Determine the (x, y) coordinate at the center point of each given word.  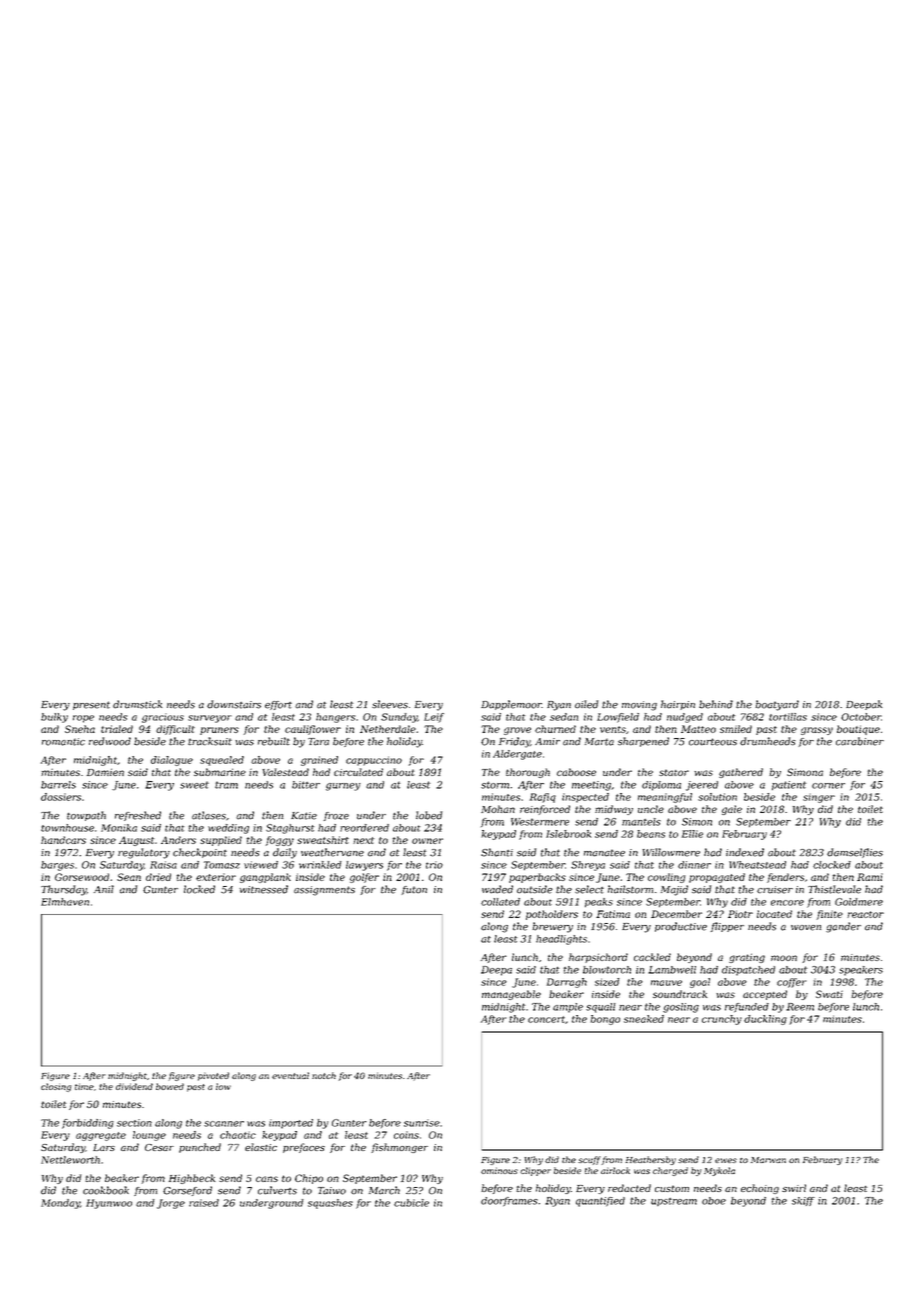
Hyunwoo (109, 1204)
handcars (63, 840)
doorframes (509, 1202)
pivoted (213, 1076)
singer (819, 798)
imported (291, 1124)
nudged (685, 718)
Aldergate (517, 755)
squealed (222, 761)
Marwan (768, 1160)
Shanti (497, 852)
